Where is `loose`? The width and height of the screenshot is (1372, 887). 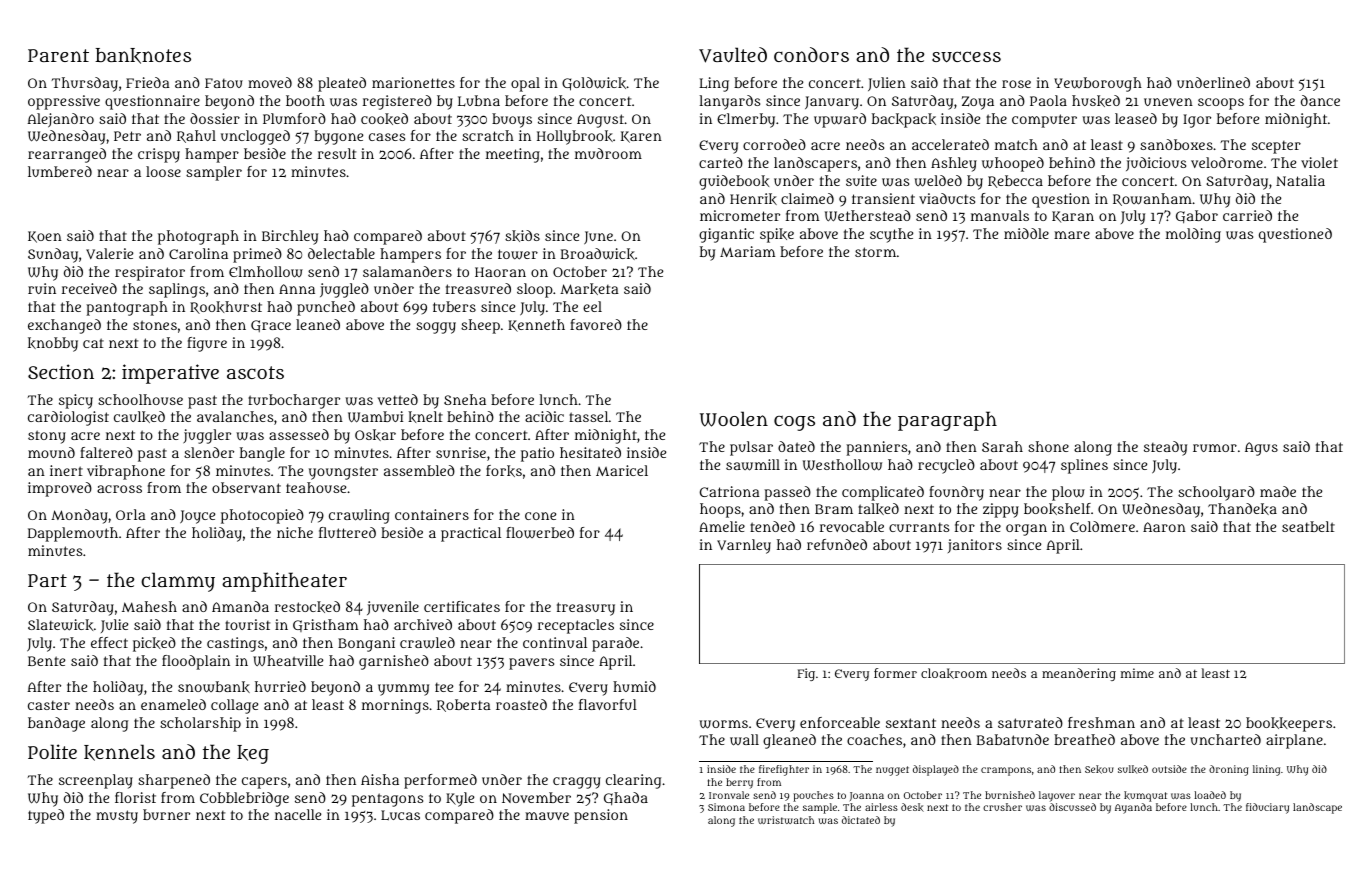
loose is located at coordinates (163, 171).
